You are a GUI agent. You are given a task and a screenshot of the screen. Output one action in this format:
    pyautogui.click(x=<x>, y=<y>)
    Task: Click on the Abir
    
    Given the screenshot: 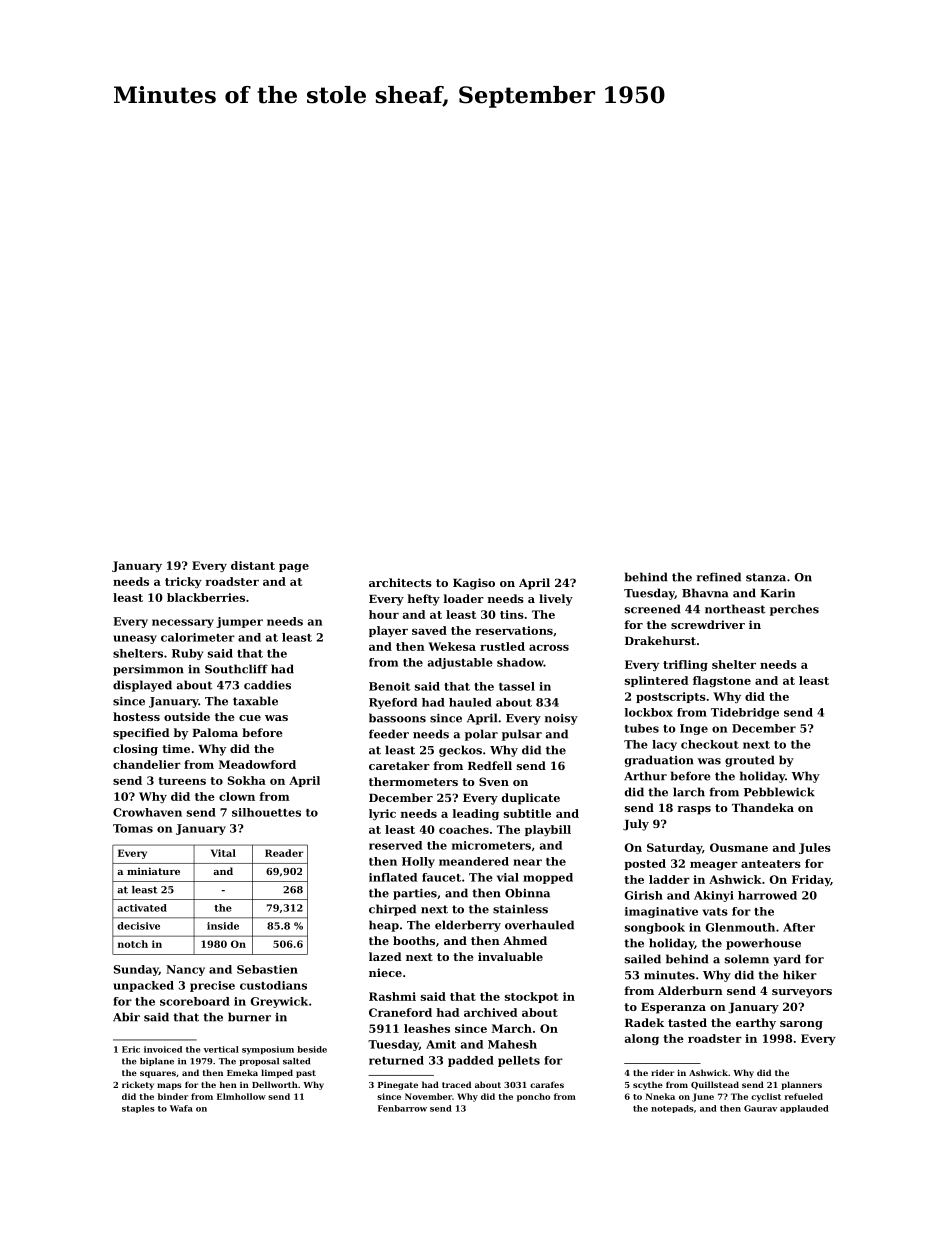 What is the action you would take?
    pyautogui.click(x=126, y=1017)
